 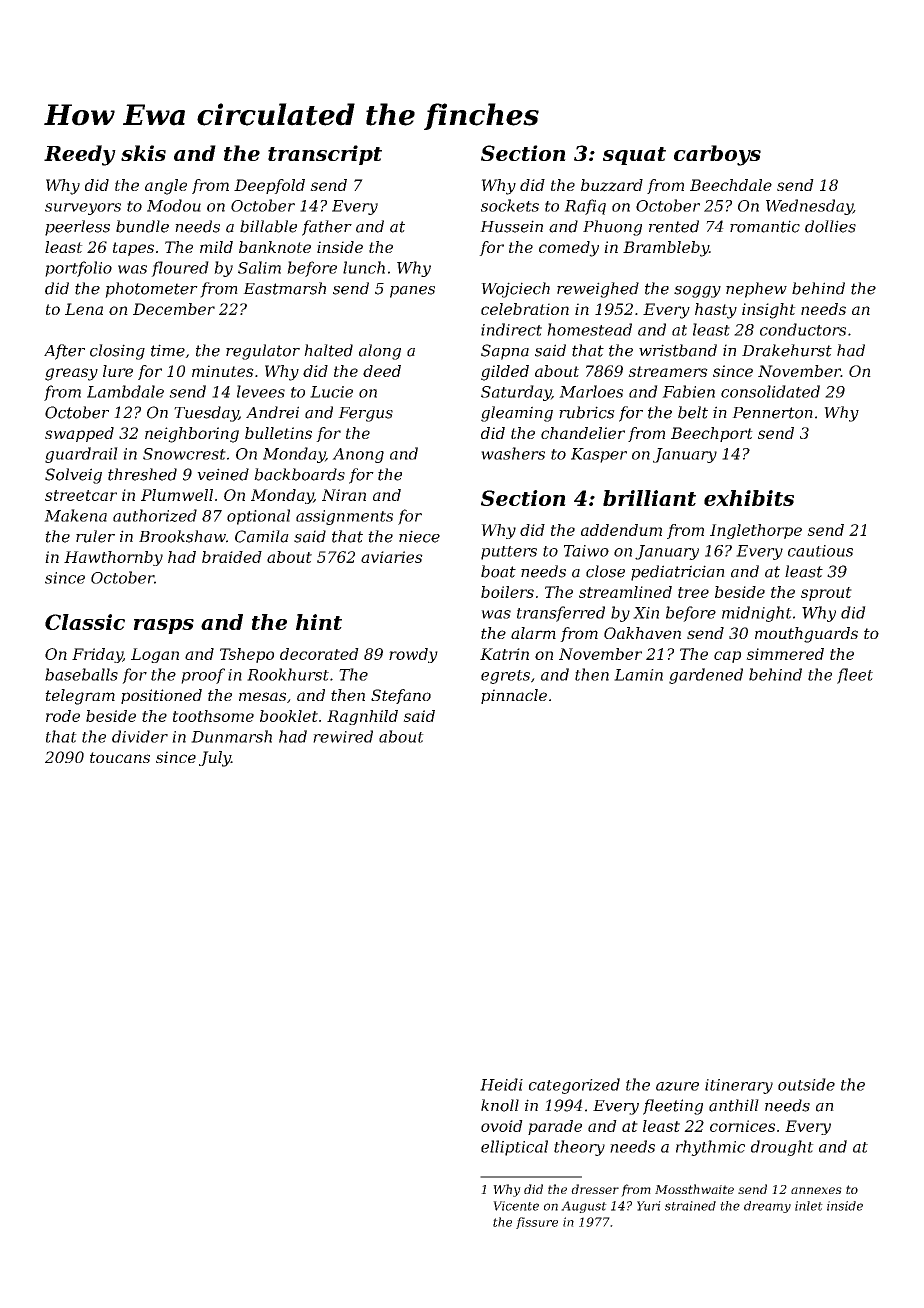 What do you see at coordinates (514, 696) in the page?
I see `pinnacle` at bounding box center [514, 696].
